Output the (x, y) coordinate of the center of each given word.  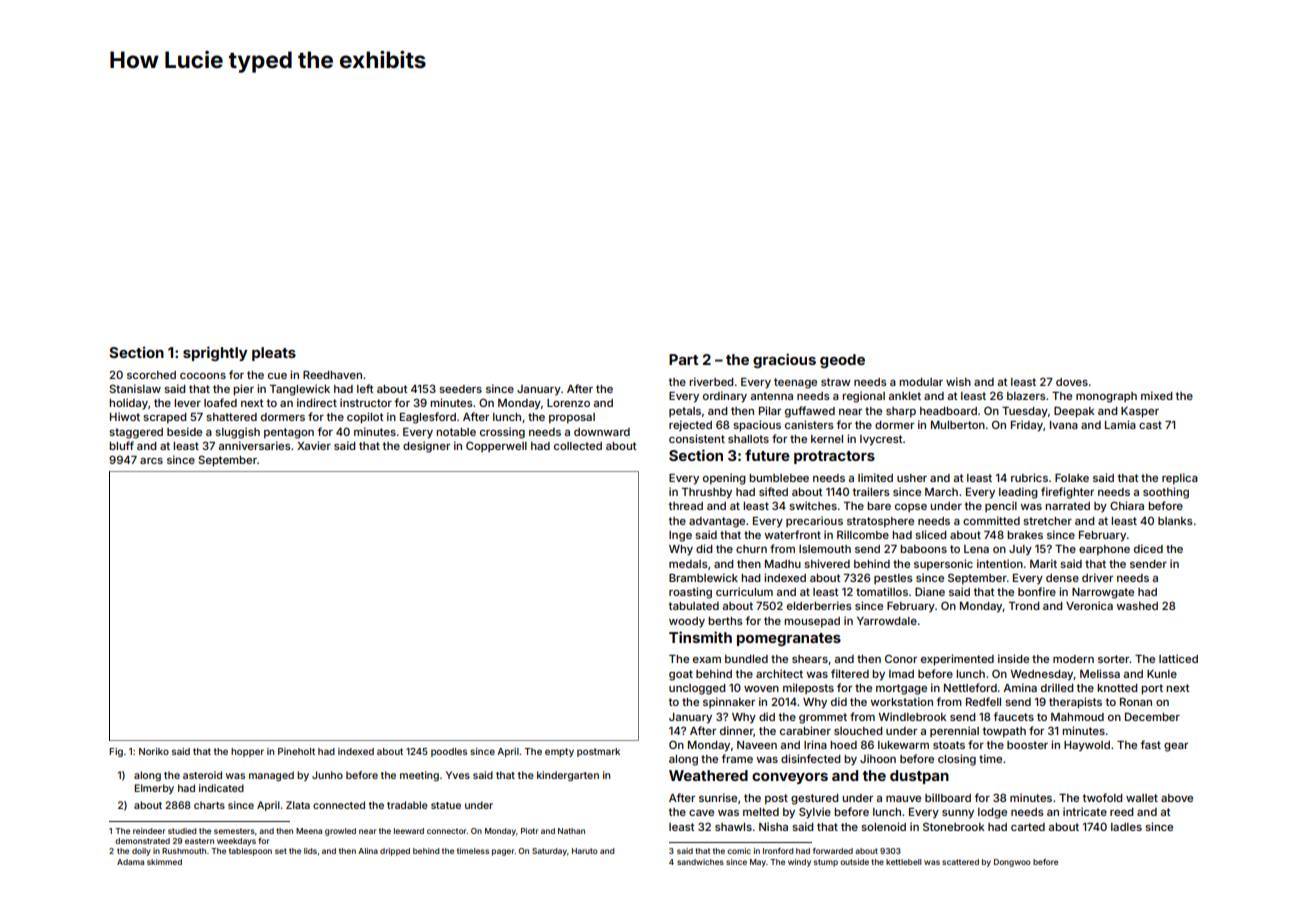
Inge (680, 536)
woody (687, 622)
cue (277, 376)
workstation (901, 701)
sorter (1114, 659)
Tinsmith (700, 637)
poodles (449, 752)
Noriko (154, 751)
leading (1018, 493)
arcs (151, 461)
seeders (460, 389)
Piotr (529, 831)
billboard (948, 797)
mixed (1156, 395)
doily (141, 852)
